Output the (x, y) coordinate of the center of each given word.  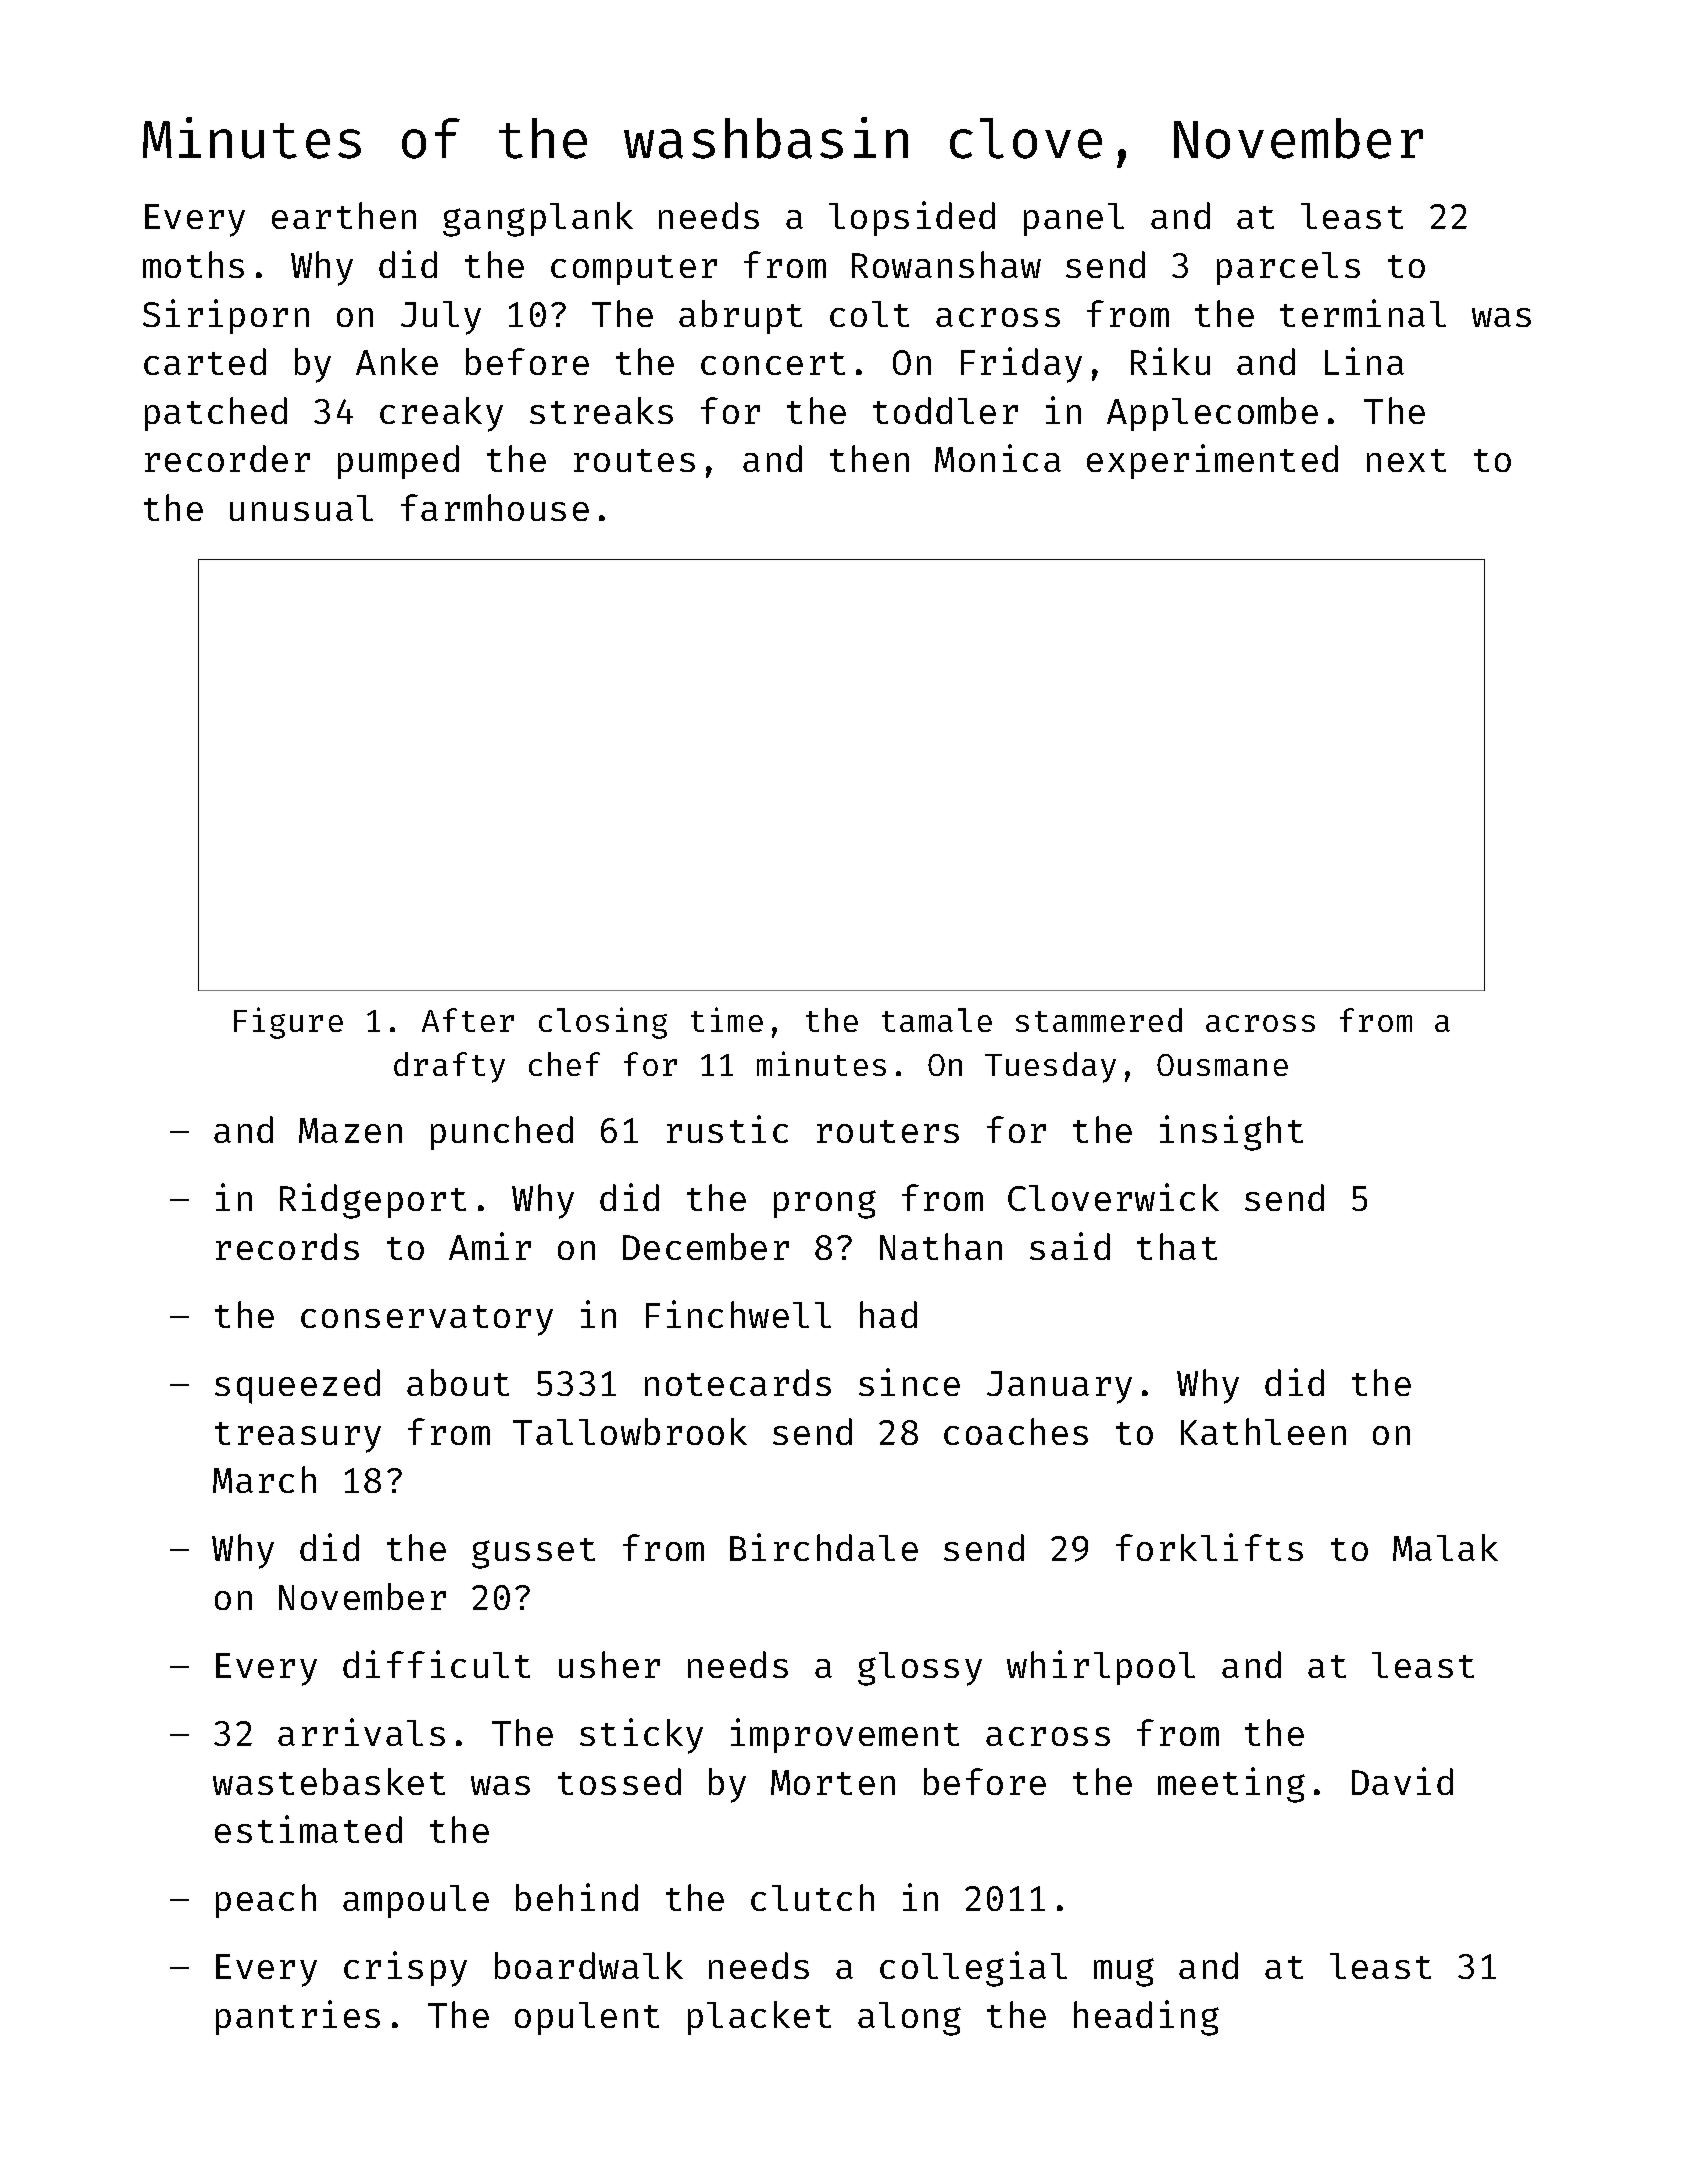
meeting (1231, 1785)
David (1402, 1781)
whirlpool (1101, 1667)
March (264, 1479)
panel (1074, 219)
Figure (288, 1023)
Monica (998, 458)
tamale (937, 1020)
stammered (1099, 1020)
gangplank (538, 219)
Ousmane (1222, 1065)
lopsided (912, 218)
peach (266, 1901)
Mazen (350, 1130)
